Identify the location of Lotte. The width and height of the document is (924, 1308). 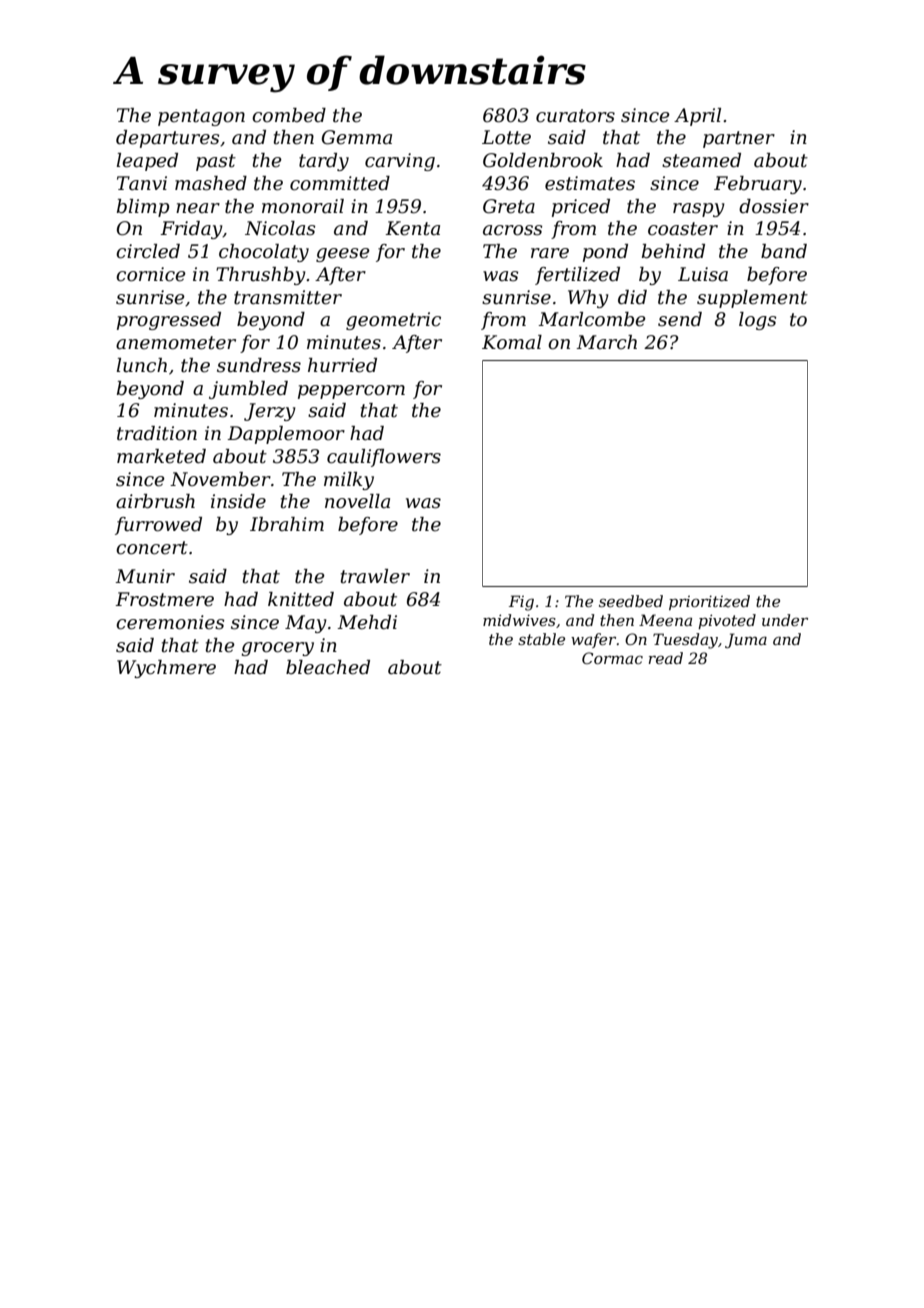
(506, 137).
